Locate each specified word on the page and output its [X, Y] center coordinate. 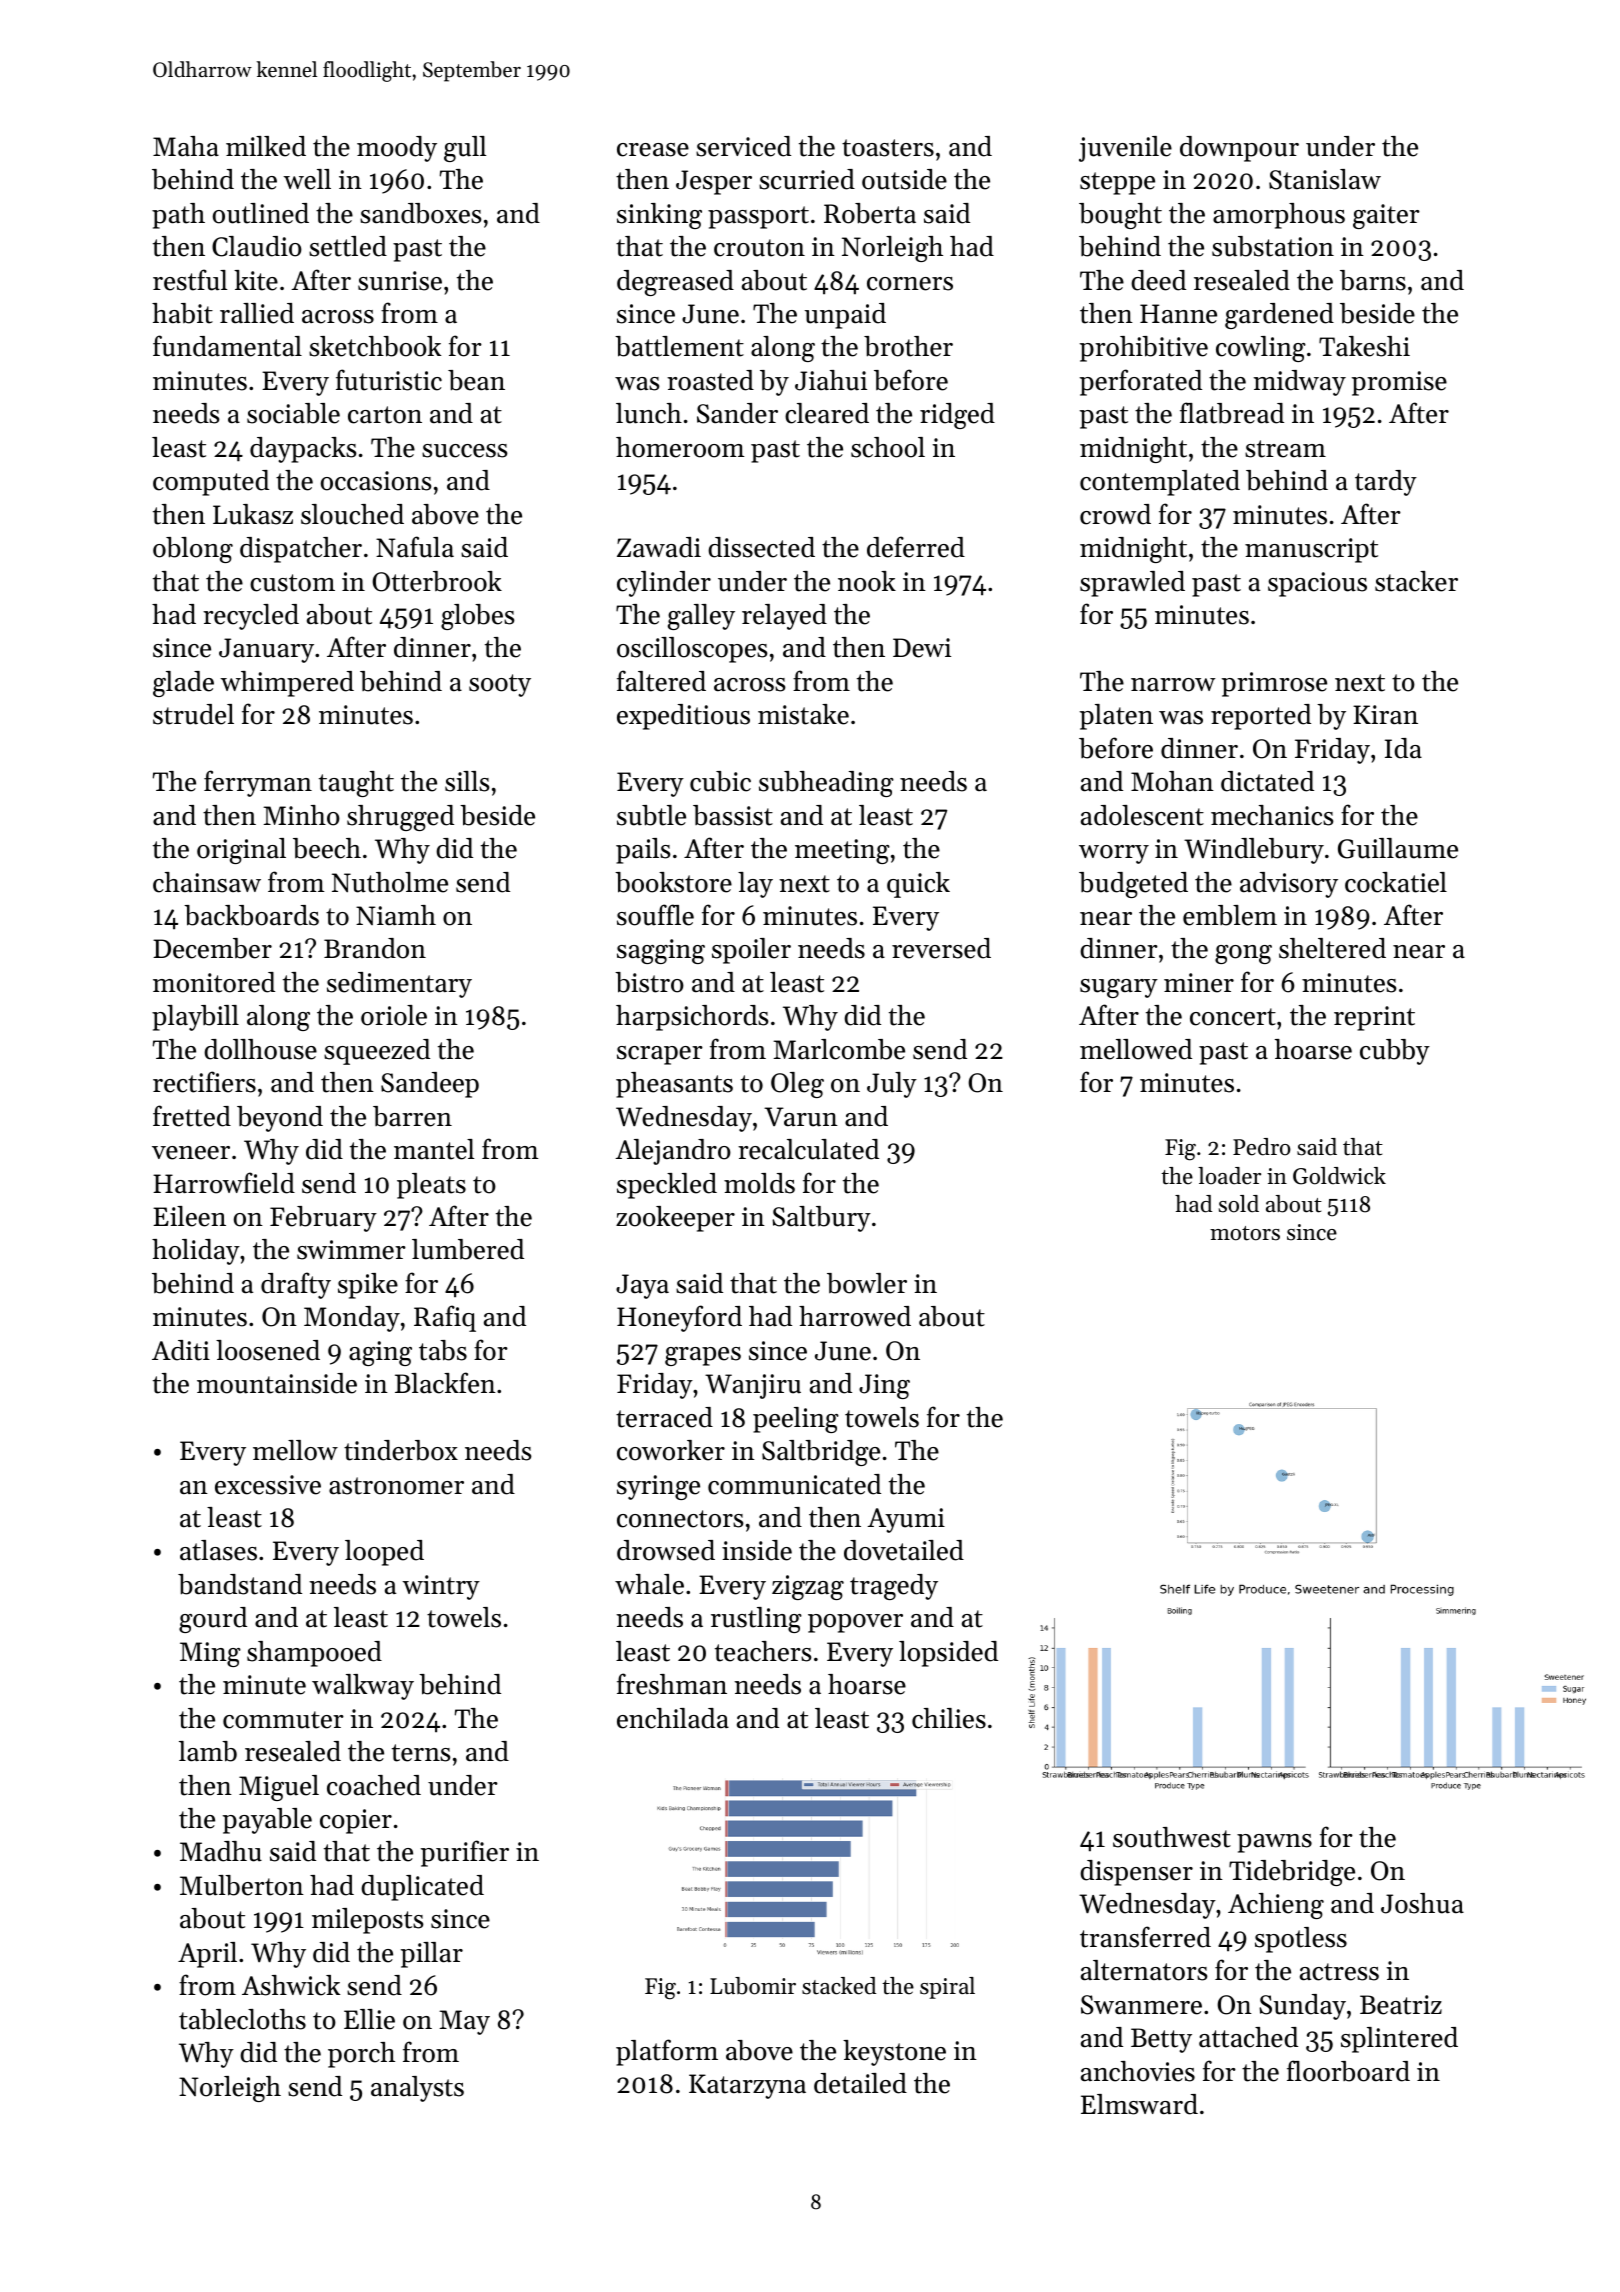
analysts [417, 2089]
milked [266, 146]
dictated [1267, 781]
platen [1116, 717]
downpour [1239, 149]
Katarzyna [747, 2086]
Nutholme [390, 882]
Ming [210, 1654]
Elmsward [1139, 2104]
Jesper [714, 182]
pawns [1274, 1843]
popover [855, 1623]
